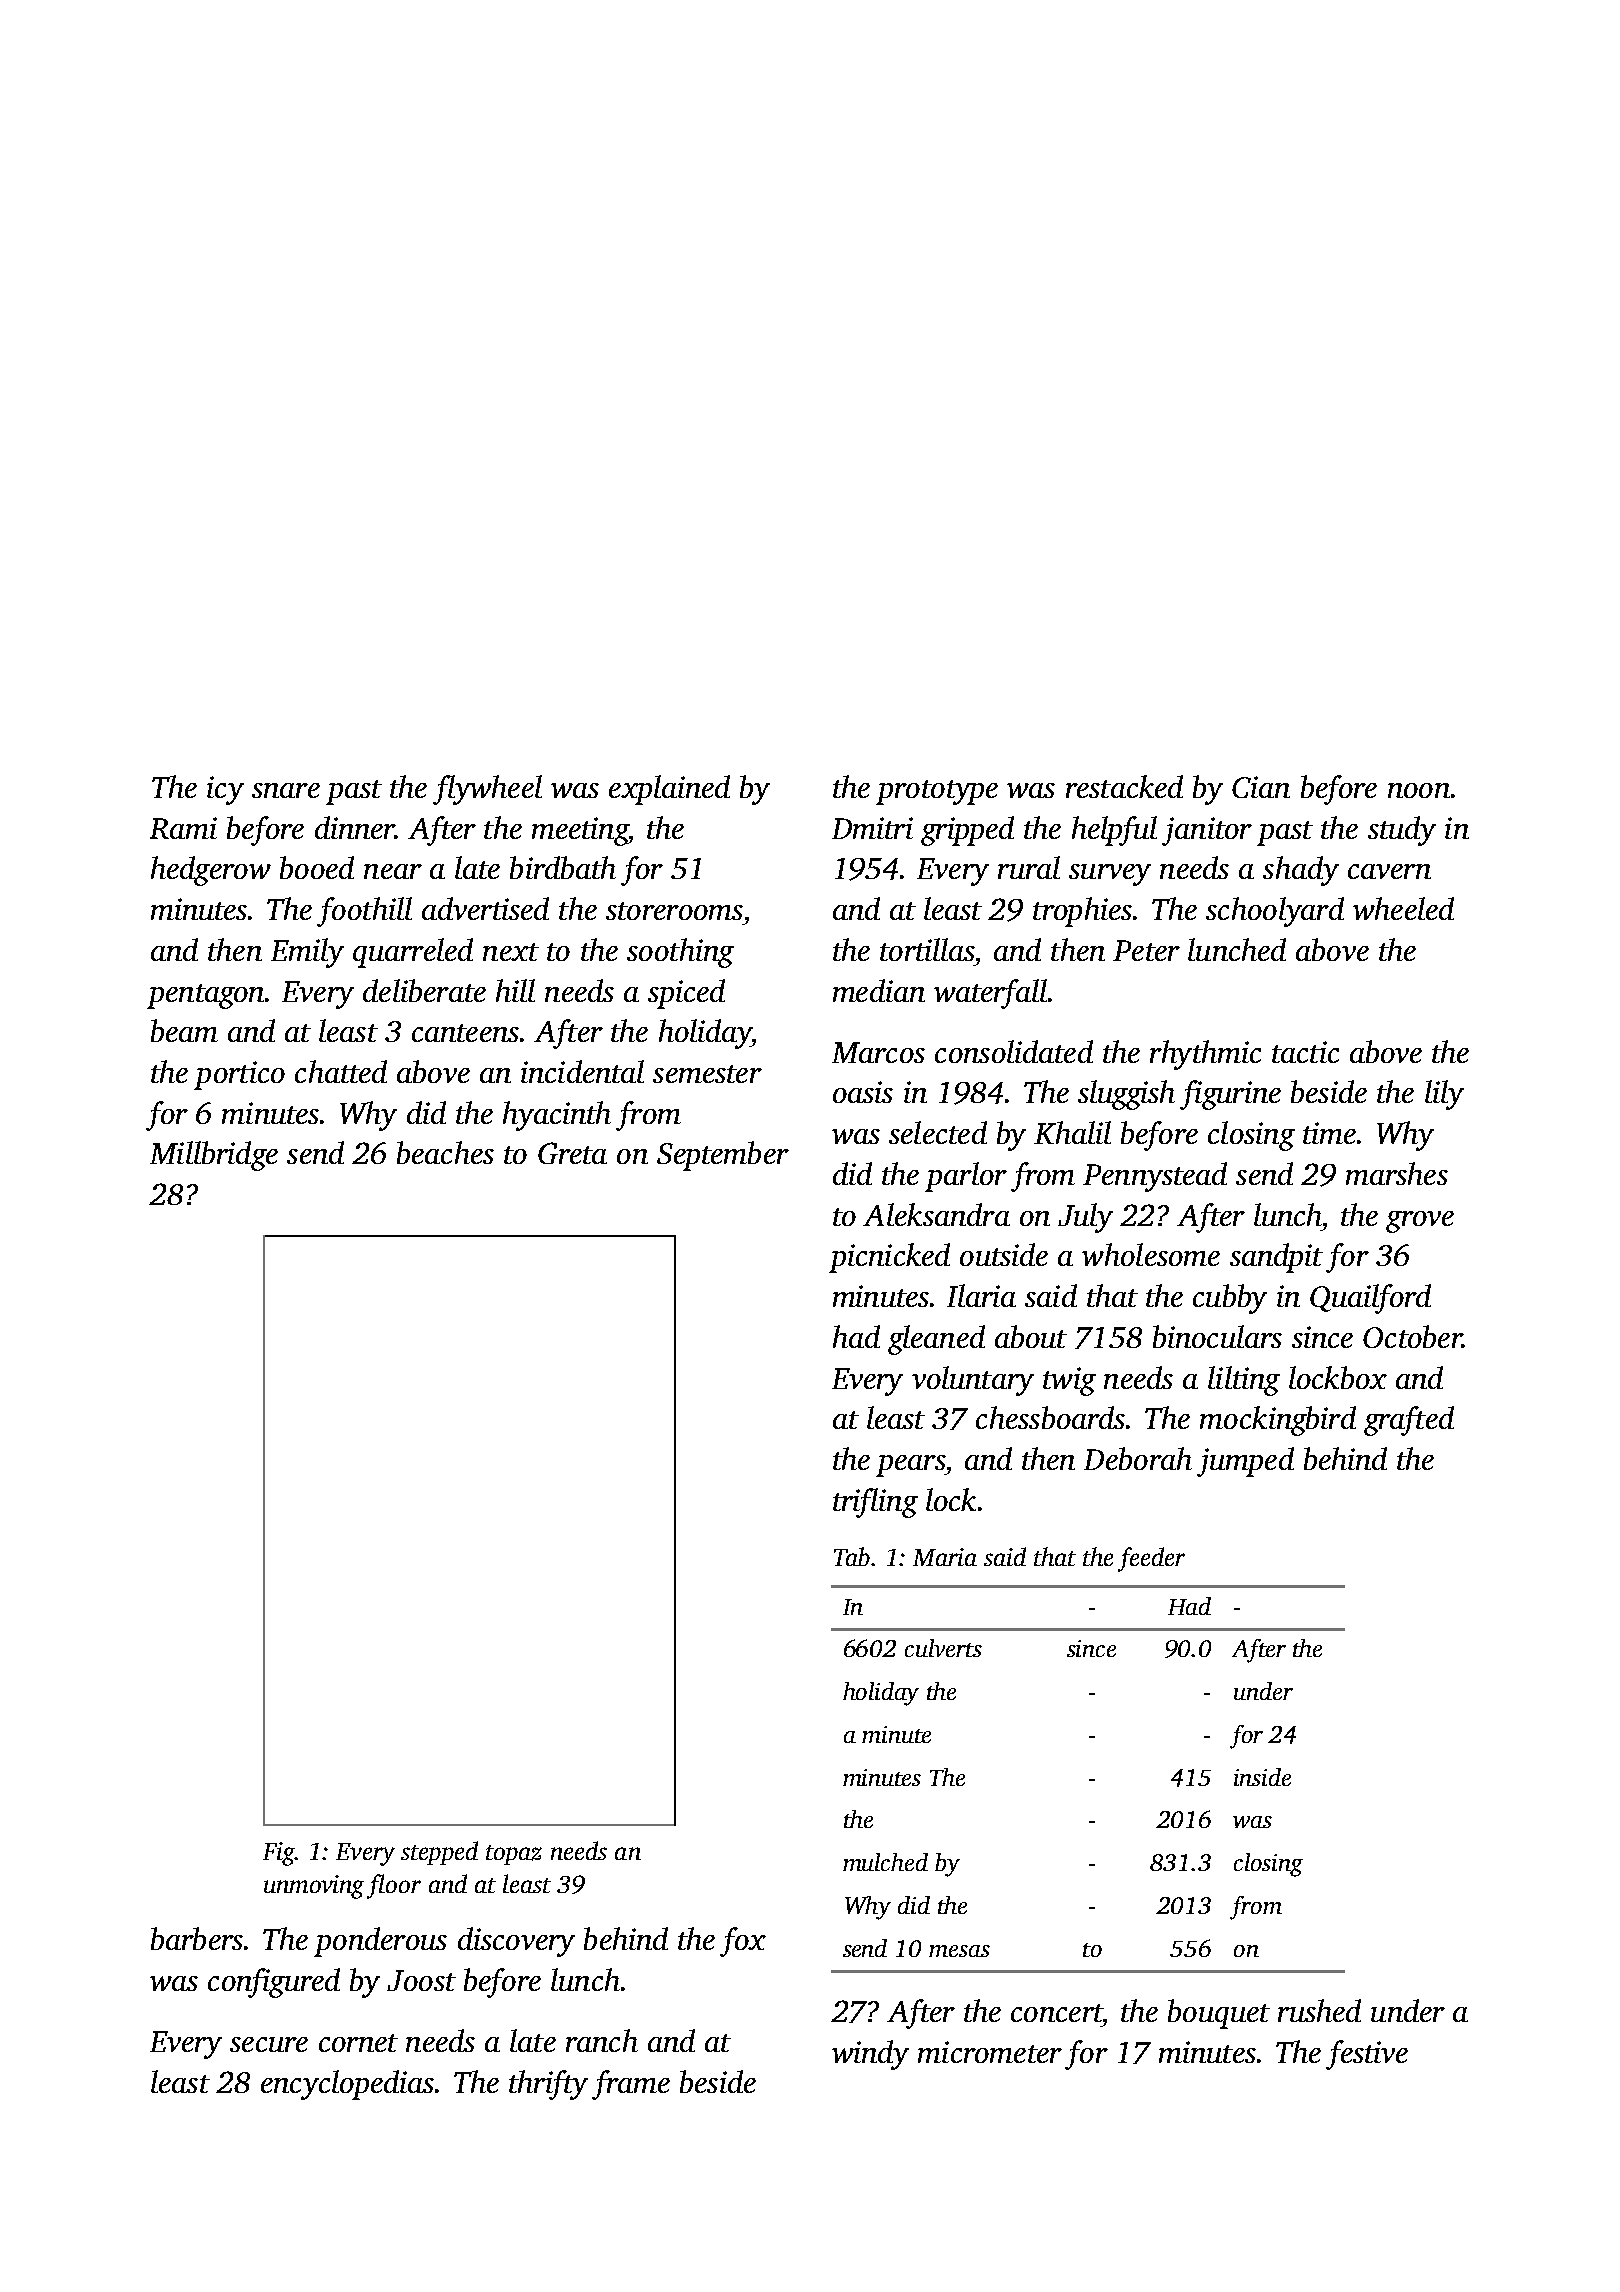 The width and height of the document is (1620, 2292). What do you see at coordinates (1151, 1559) in the document?
I see `feeder` at bounding box center [1151, 1559].
